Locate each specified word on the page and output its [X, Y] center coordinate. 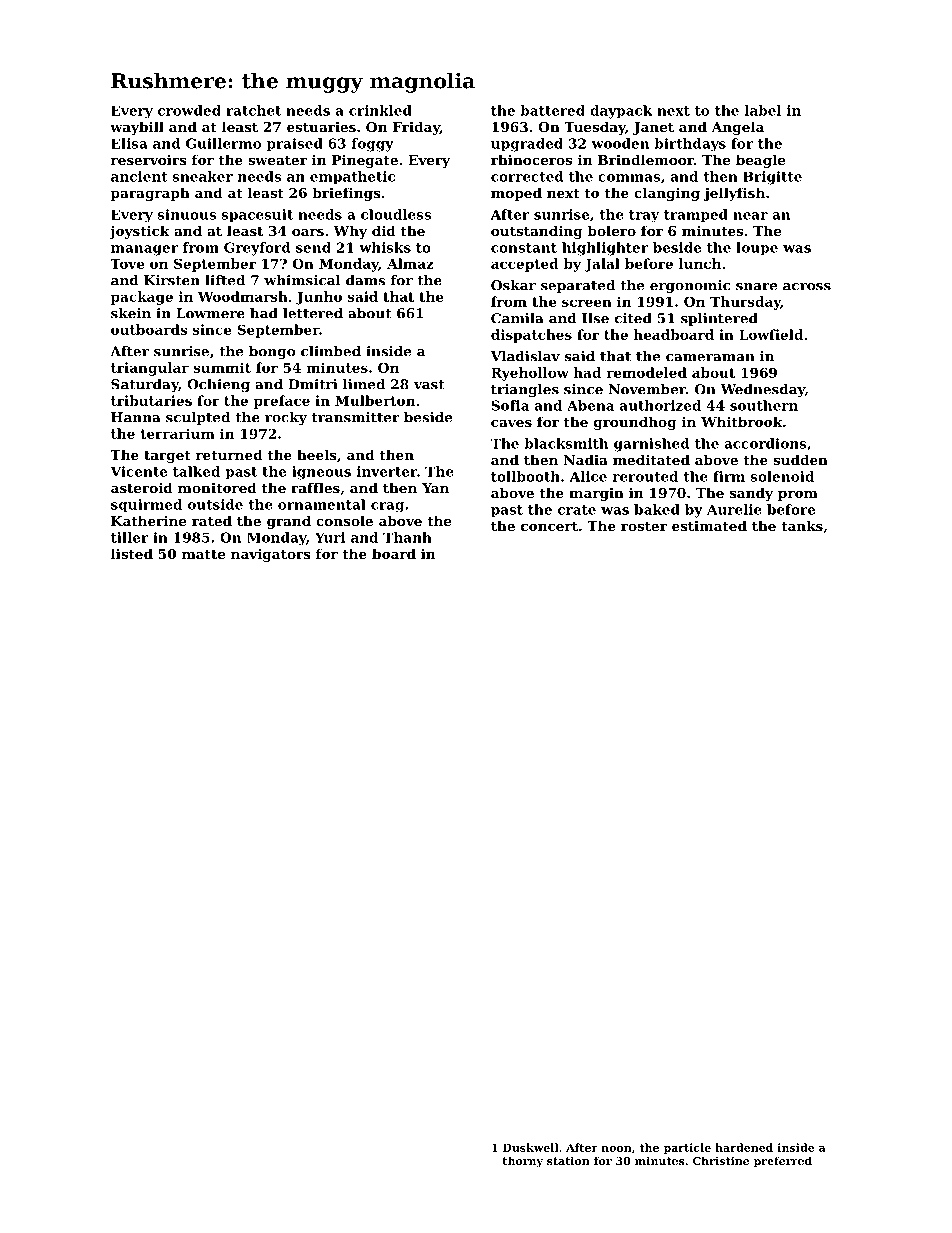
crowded [189, 110]
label [763, 110]
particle [687, 1148]
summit [222, 367]
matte [203, 554]
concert [549, 526]
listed [132, 553]
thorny [522, 1162]
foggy [373, 145]
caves [511, 423]
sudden [800, 459]
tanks [802, 525]
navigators [271, 555]
